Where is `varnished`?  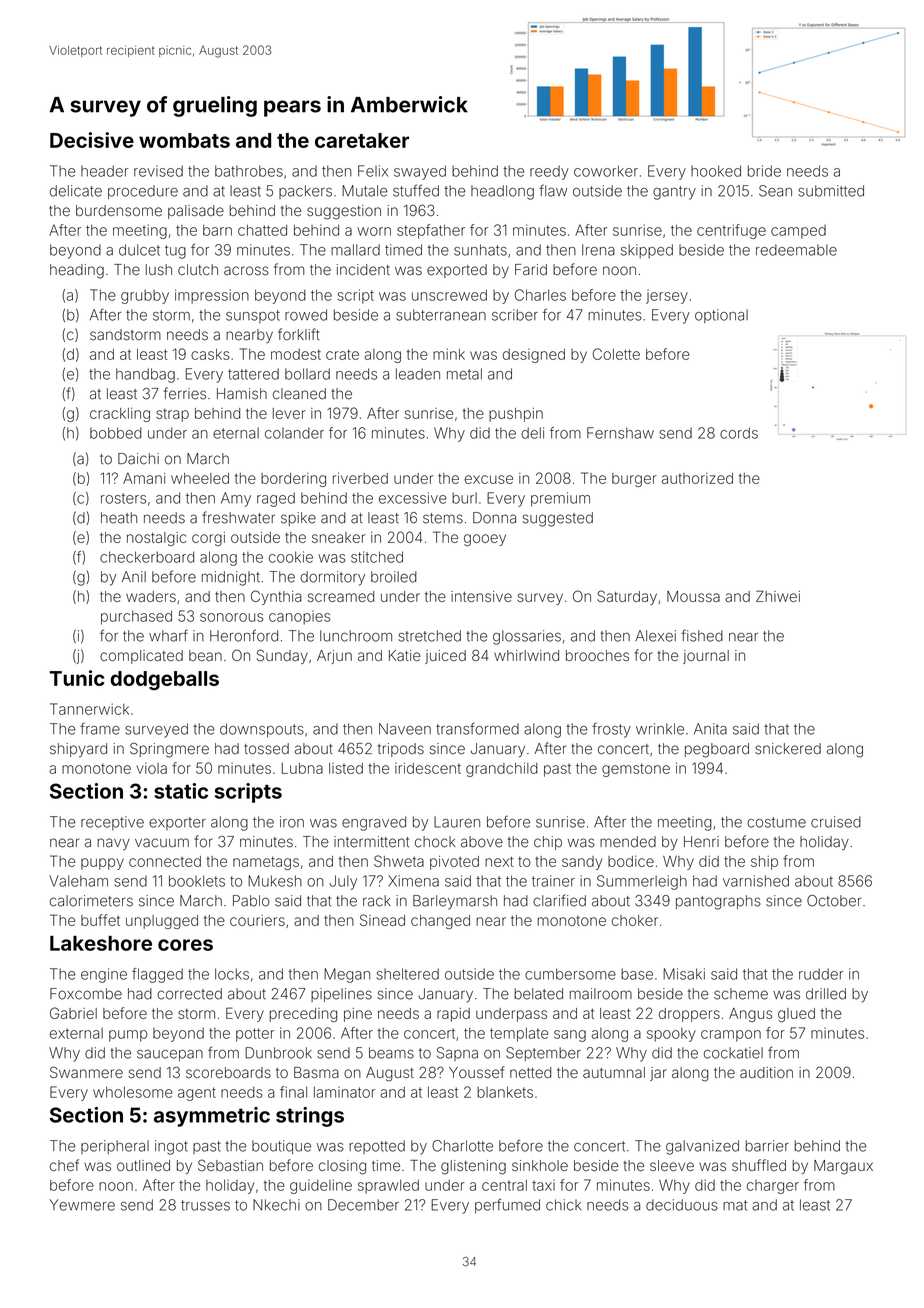 varnished is located at coordinates (756, 881).
